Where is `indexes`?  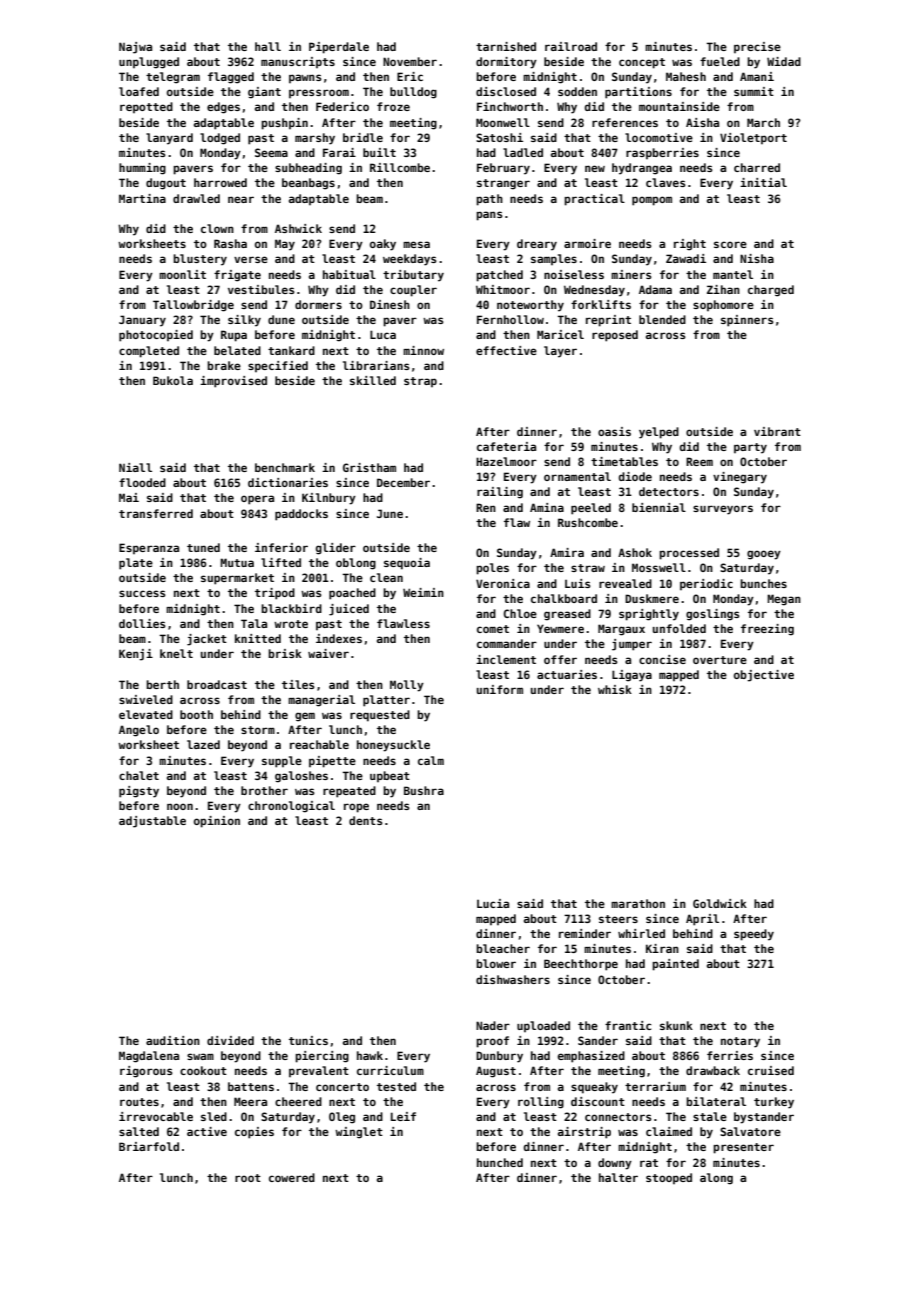
indexes is located at coordinates (339, 638).
